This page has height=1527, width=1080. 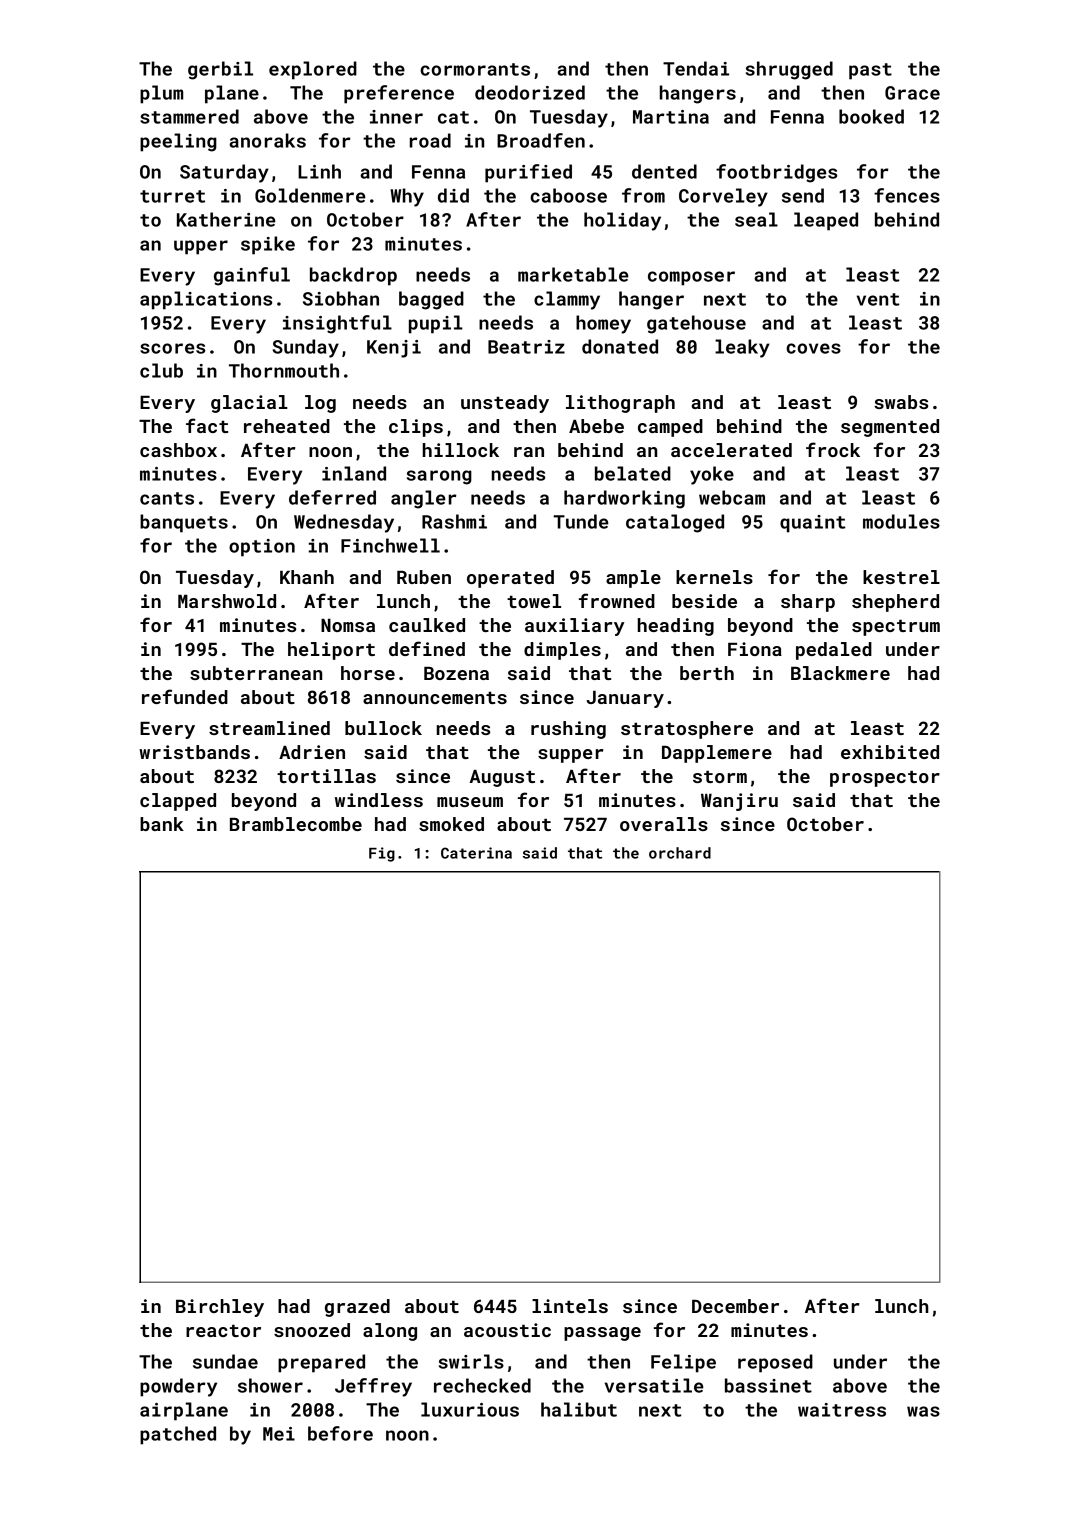 I want to click on Saturday, so click(x=224, y=173).
